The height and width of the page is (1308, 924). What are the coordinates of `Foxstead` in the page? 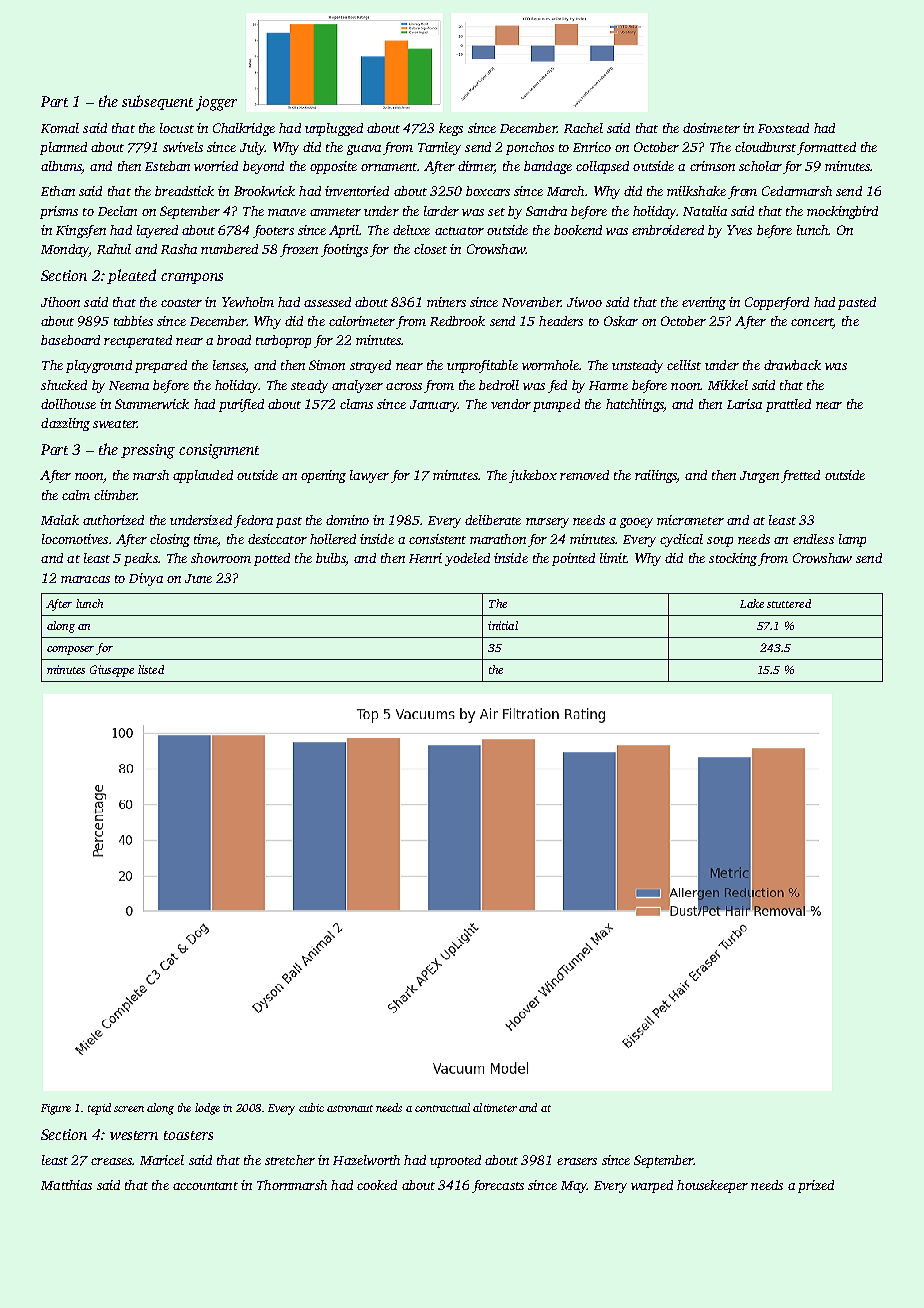 It's located at (783, 128).
